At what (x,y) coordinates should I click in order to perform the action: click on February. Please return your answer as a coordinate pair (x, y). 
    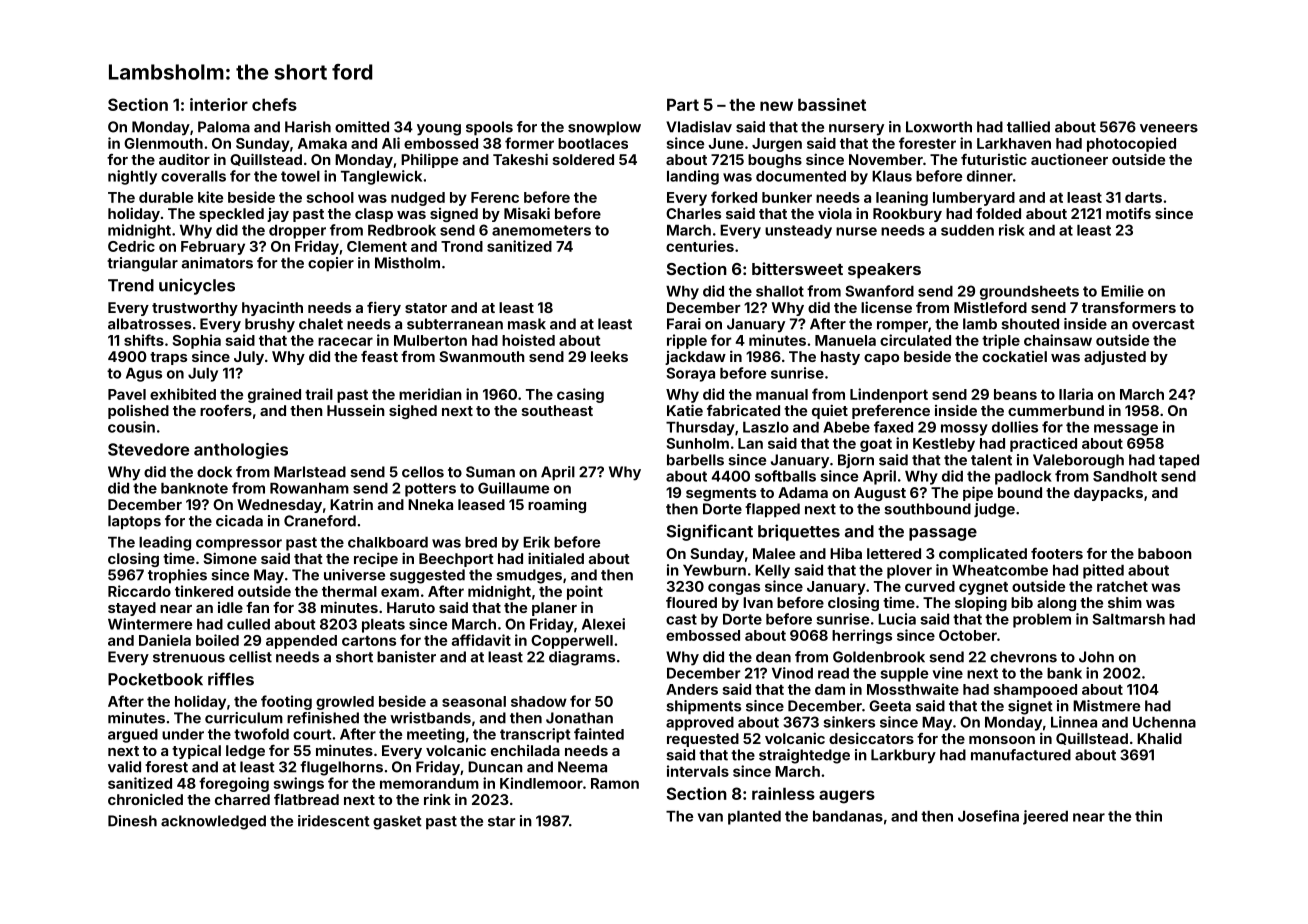
    Looking at the image, I should click on (213, 248).
